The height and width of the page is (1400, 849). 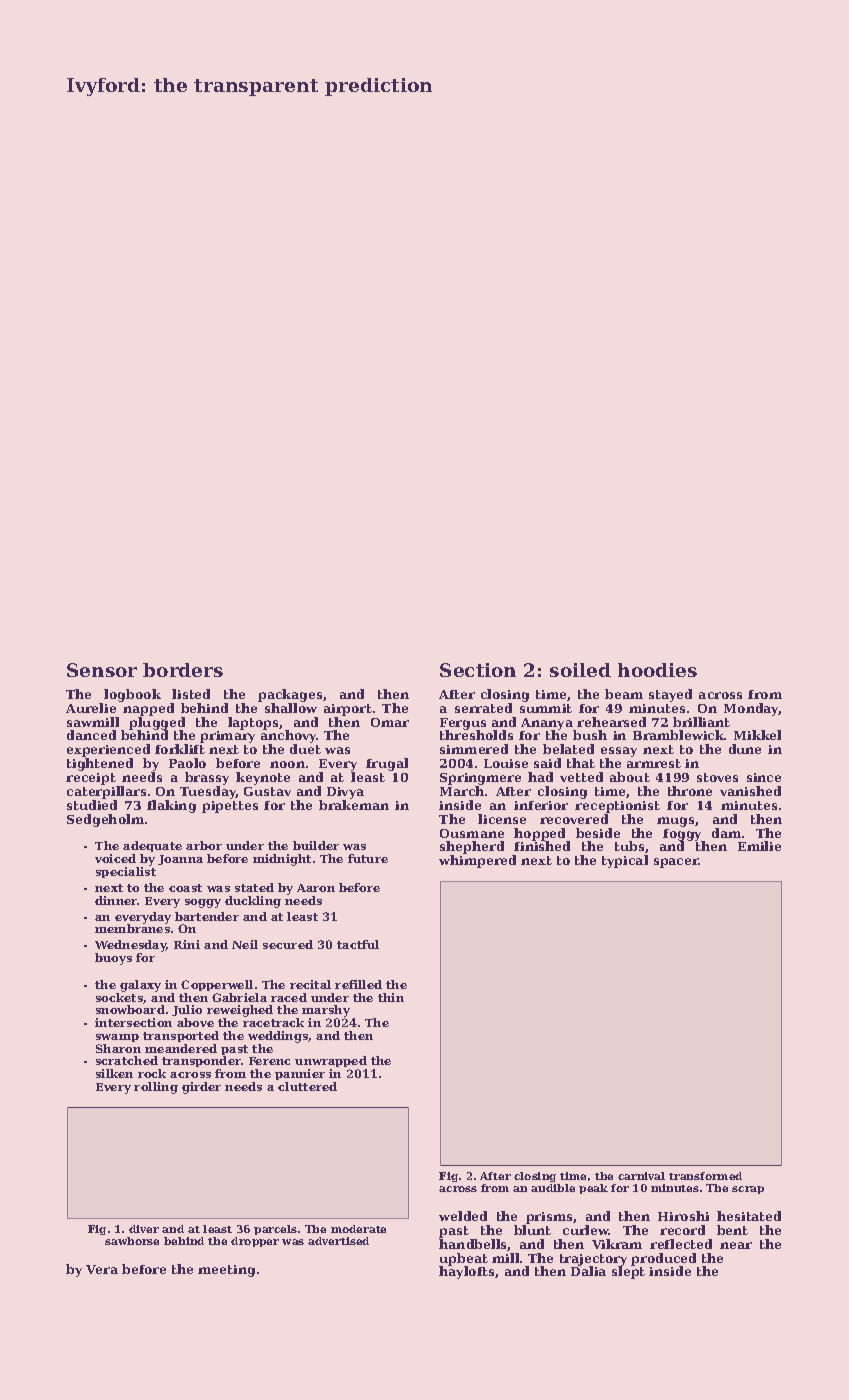 What do you see at coordinates (541, 805) in the page?
I see `inferior` at bounding box center [541, 805].
